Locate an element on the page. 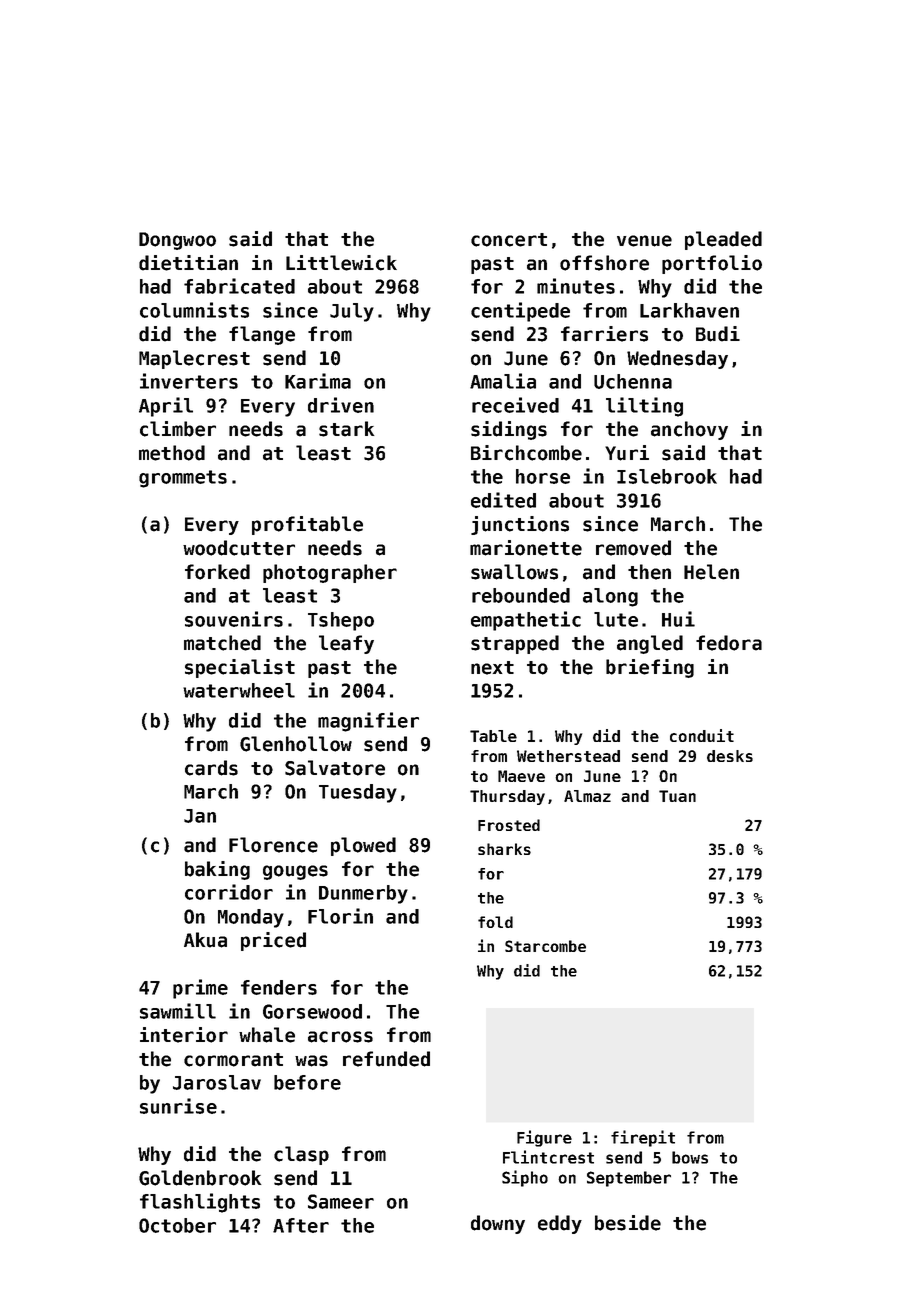 The width and height of the document is (908, 1316). before is located at coordinates (307, 1082).
